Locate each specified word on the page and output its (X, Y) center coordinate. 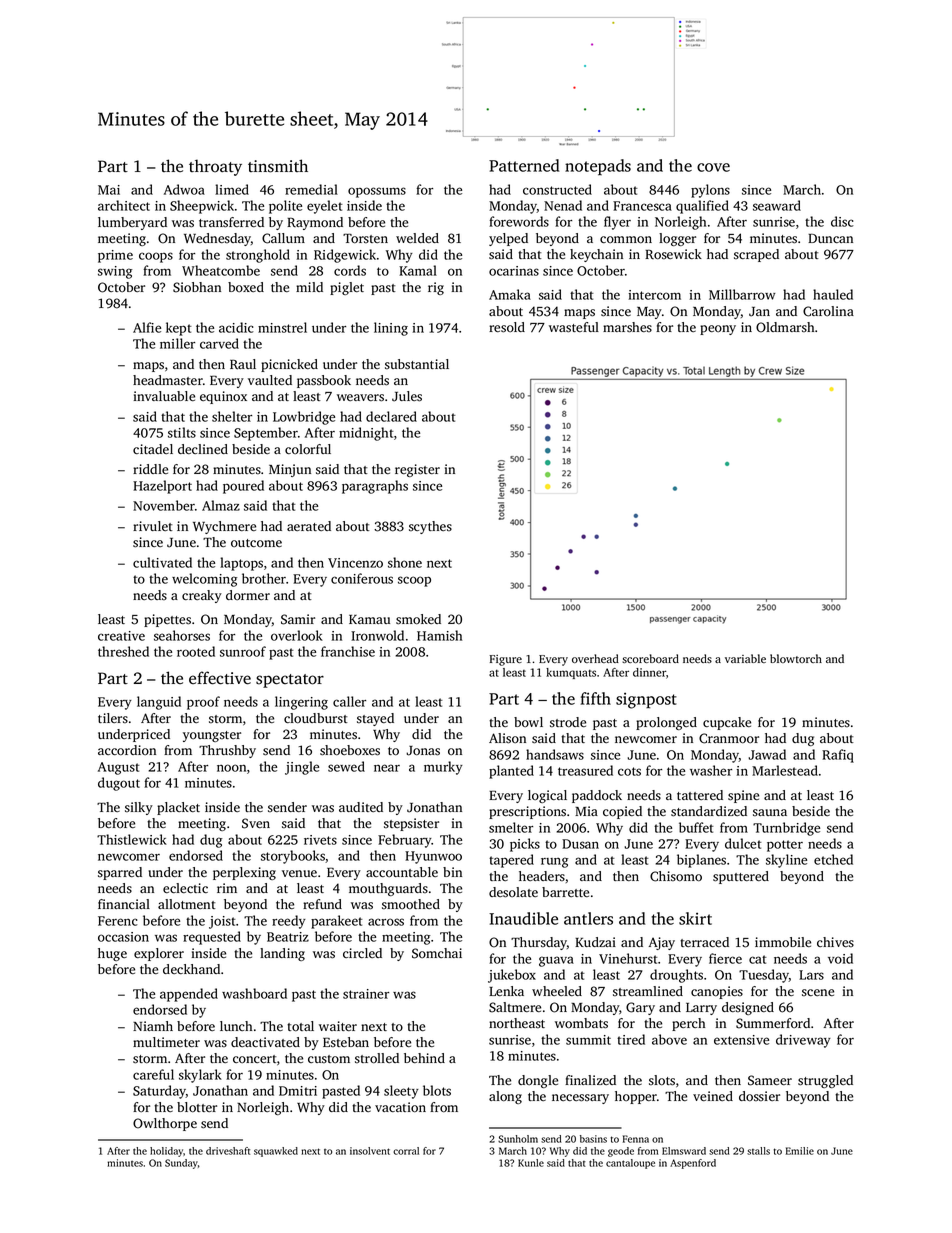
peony (718, 330)
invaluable (164, 396)
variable (745, 658)
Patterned (524, 165)
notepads (598, 167)
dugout (119, 784)
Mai (109, 190)
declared (391, 416)
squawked (276, 1152)
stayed (375, 719)
